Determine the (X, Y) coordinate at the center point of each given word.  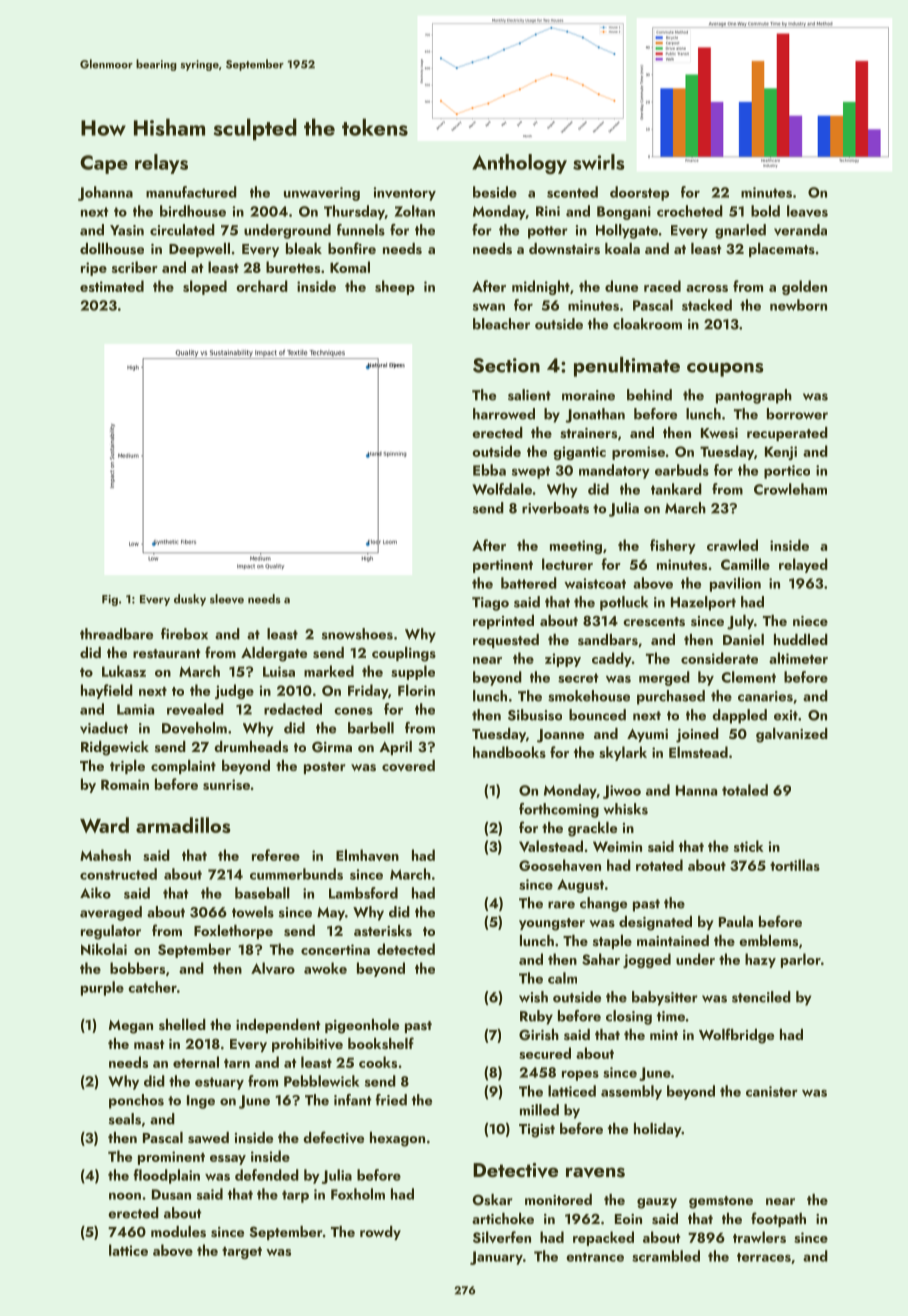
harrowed (504, 414)
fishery (673, 546)
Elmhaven (367, 855)
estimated (112, 286)
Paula (736, 921)
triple (127, 767)
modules (178, 1231)
